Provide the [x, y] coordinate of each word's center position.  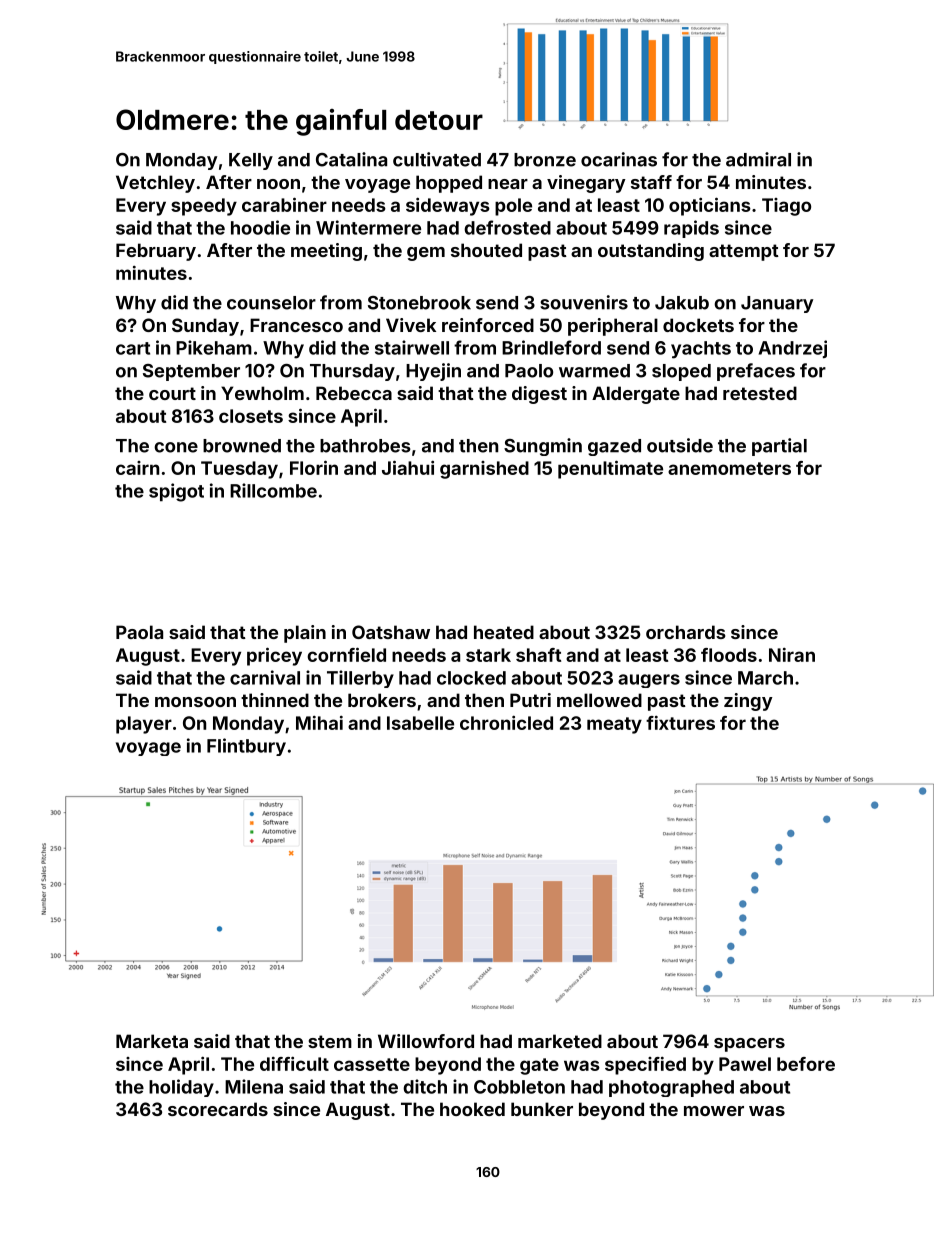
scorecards [218, 1109]
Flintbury [246, 747]
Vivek [411, 325]
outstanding [651, 252]
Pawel [745, 1064]
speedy [204, 207]
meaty [614, 725]
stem [330, 1041]
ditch [425, 1086]
